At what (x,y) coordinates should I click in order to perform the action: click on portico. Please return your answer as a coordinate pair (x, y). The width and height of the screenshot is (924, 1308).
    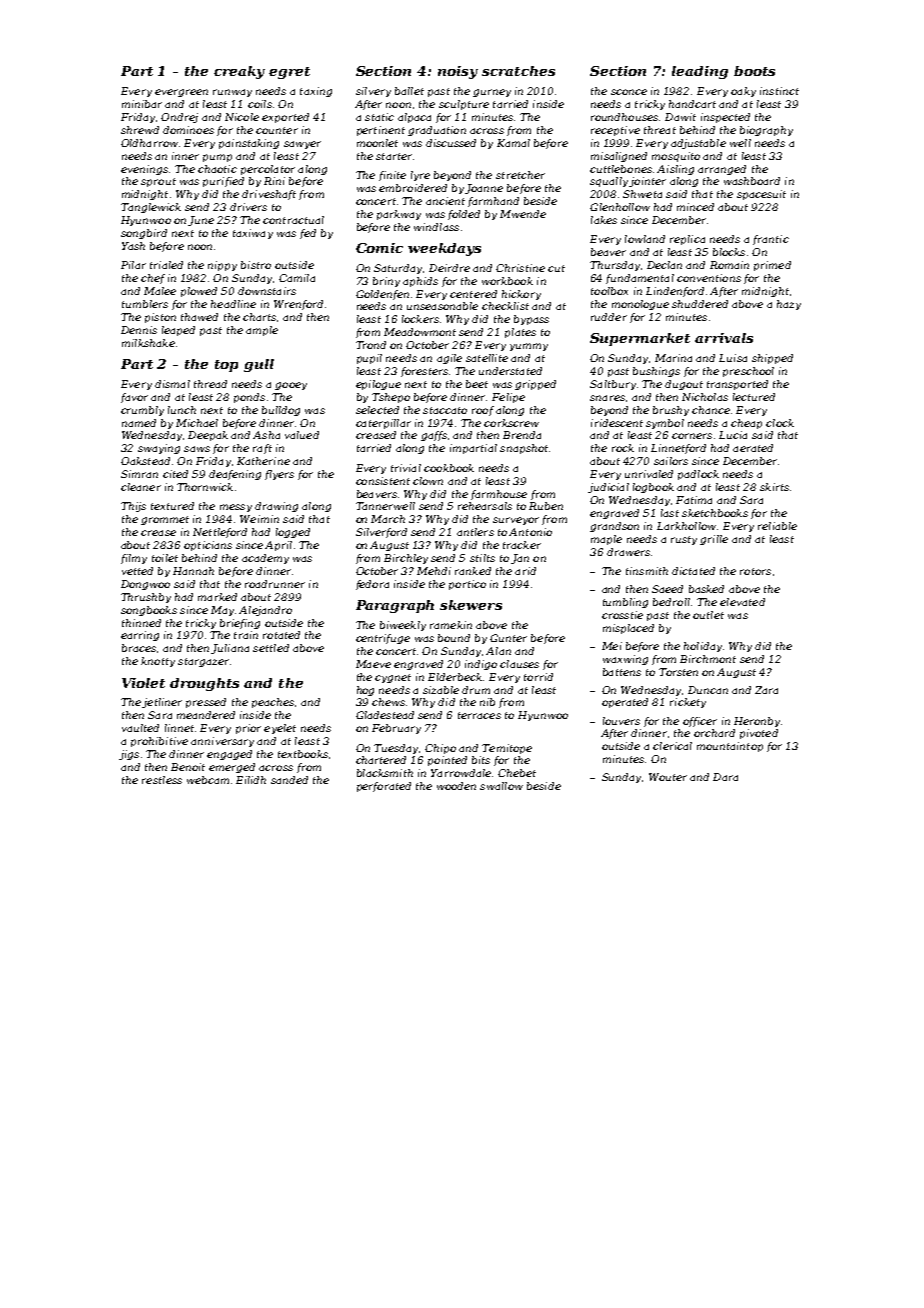
    Looking at the image, I should click on (467, 585).
